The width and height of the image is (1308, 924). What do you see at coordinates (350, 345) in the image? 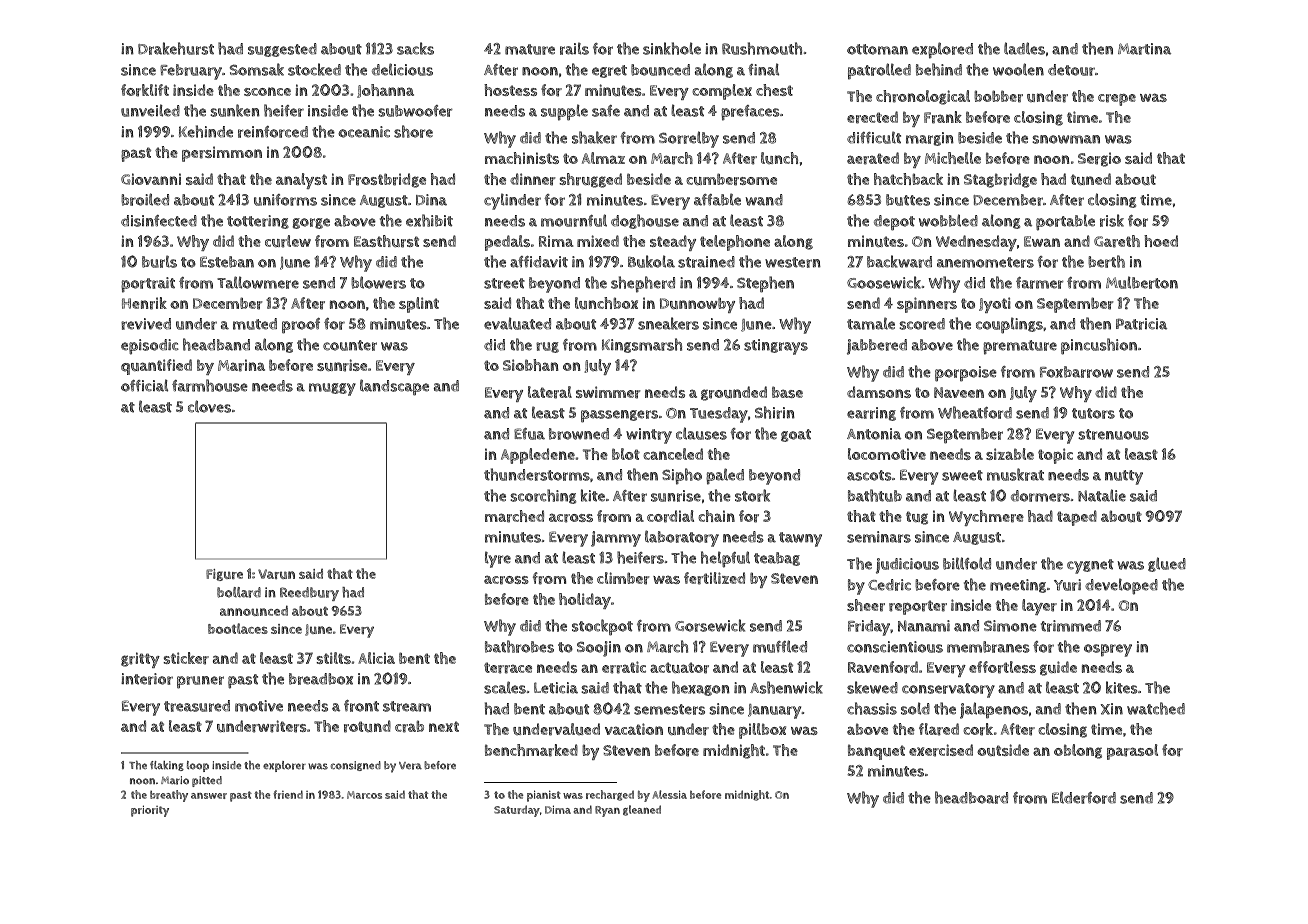
I see `counter` at bounding box center [350, 345].
